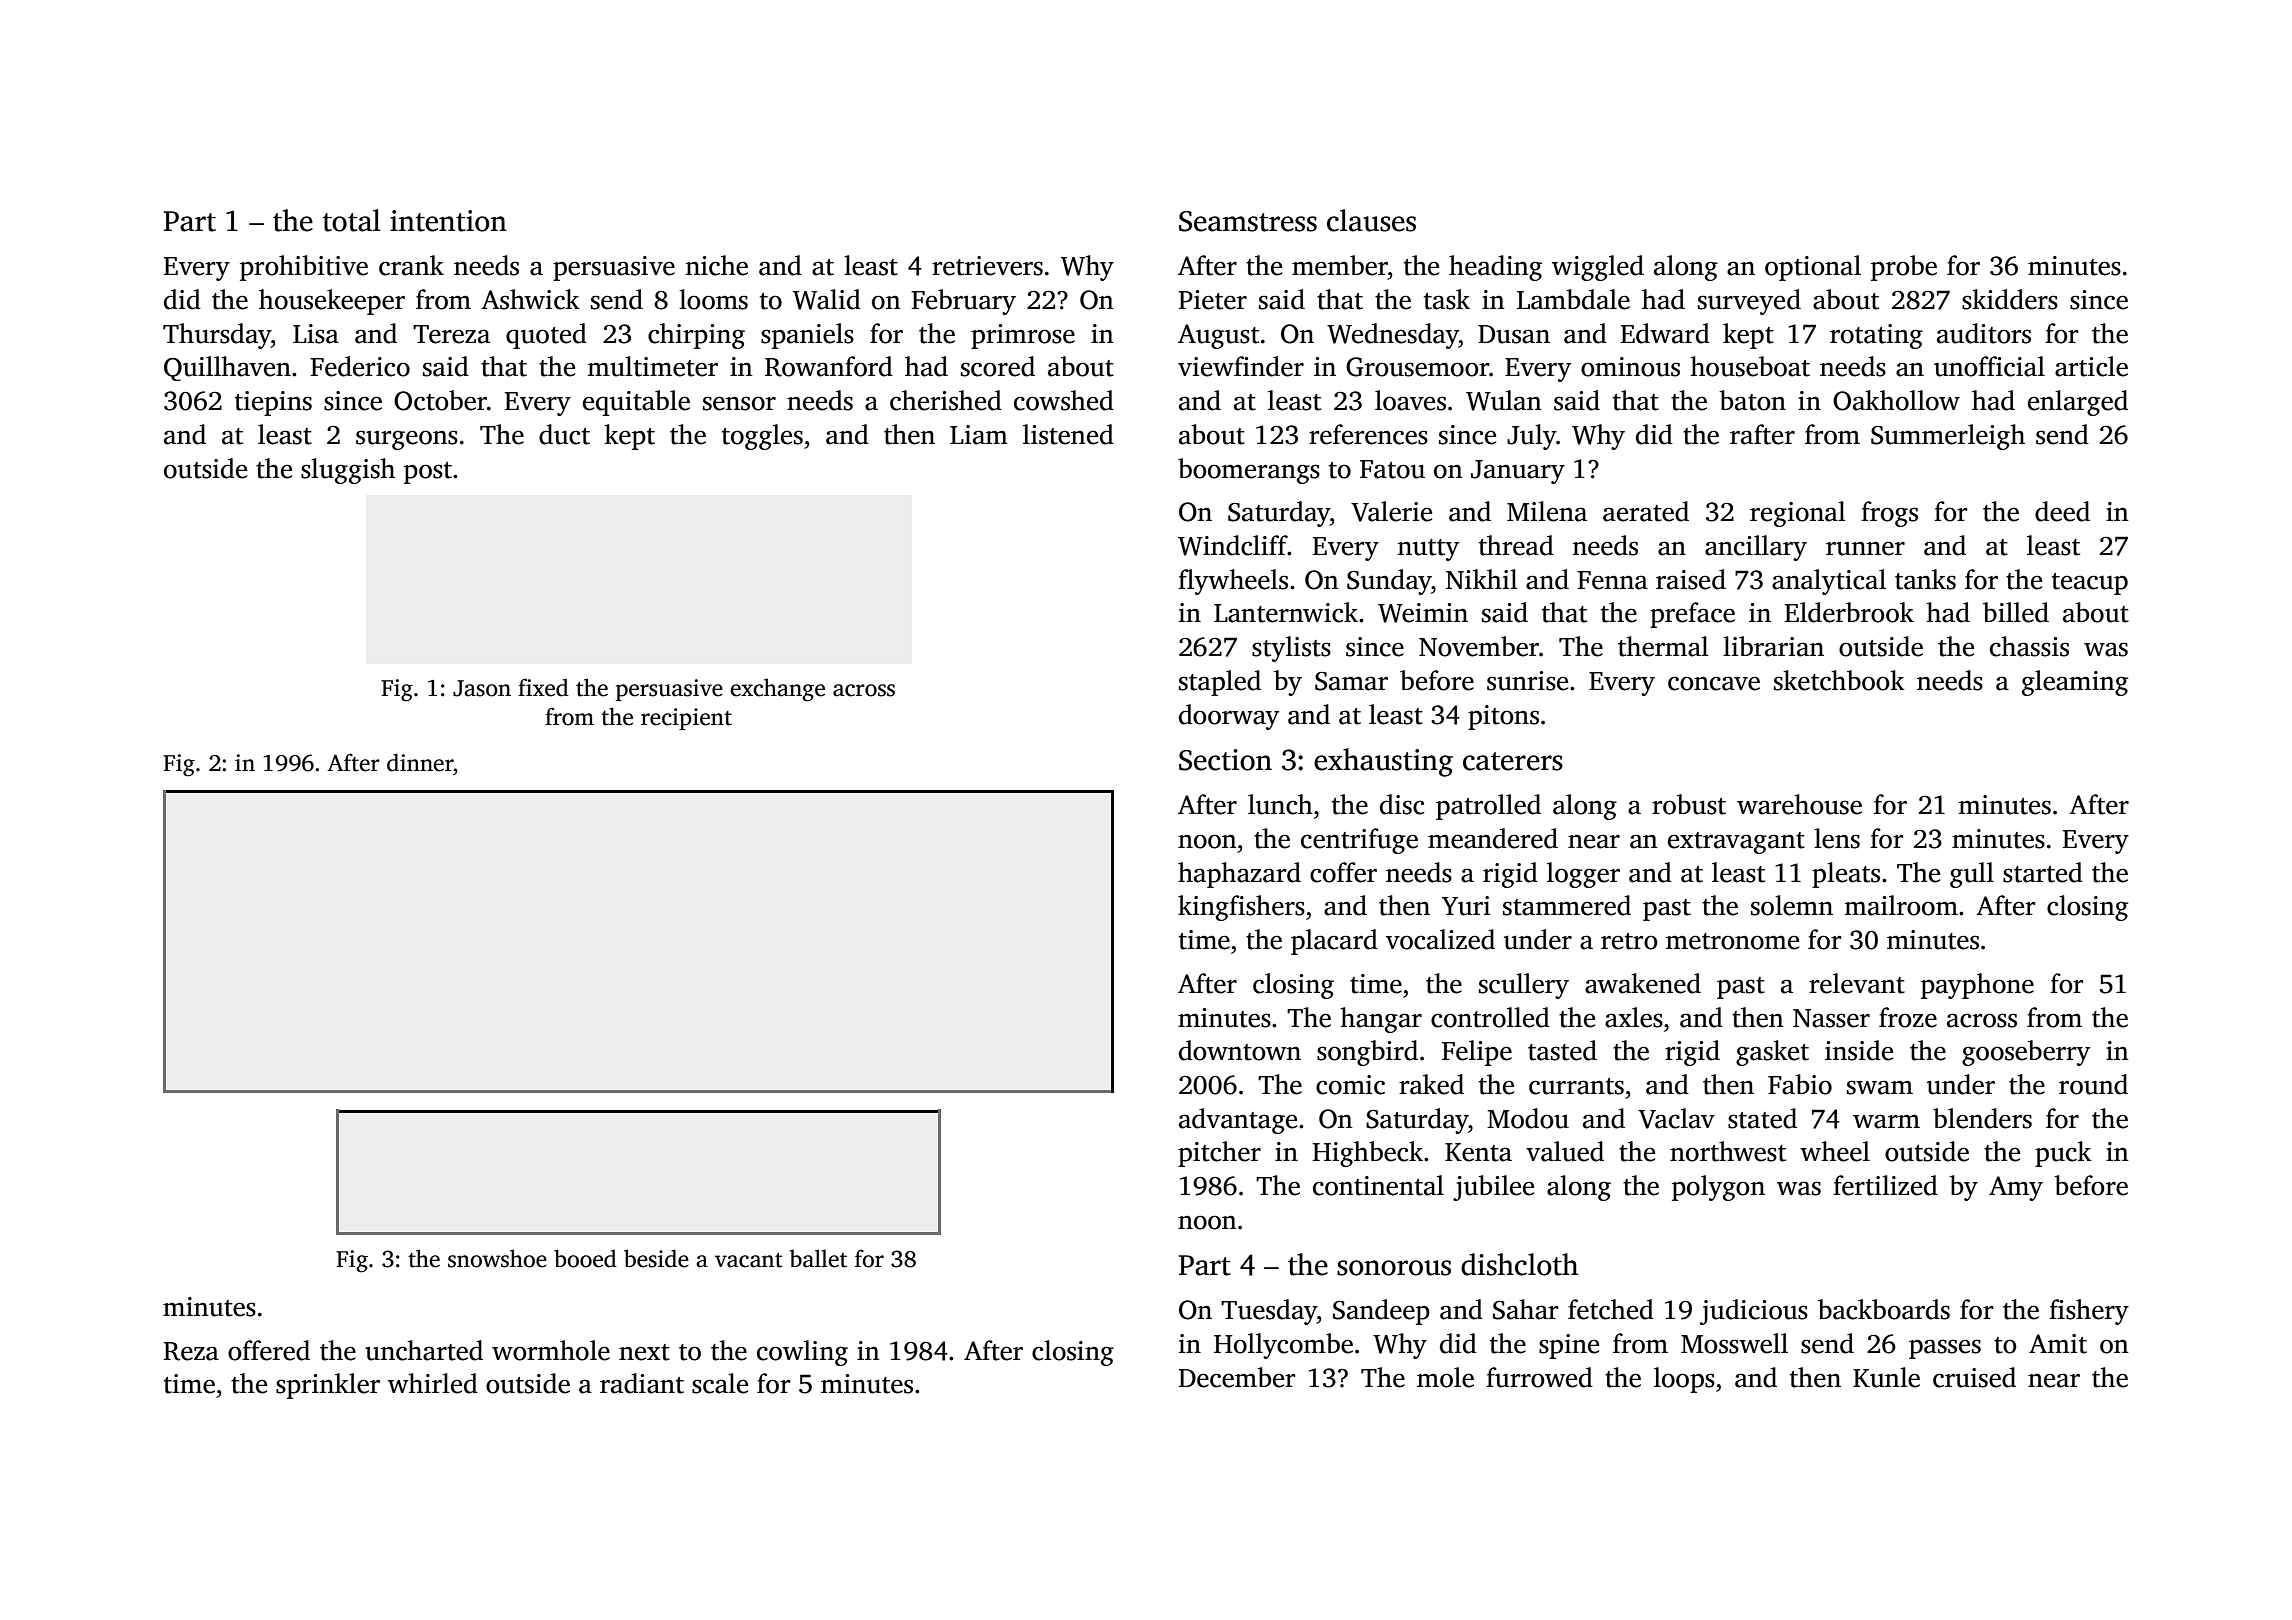  What do you see at coordinates (1249, 471) in the document?
I see `boomerangs` at bounding box center [1249, 471].
